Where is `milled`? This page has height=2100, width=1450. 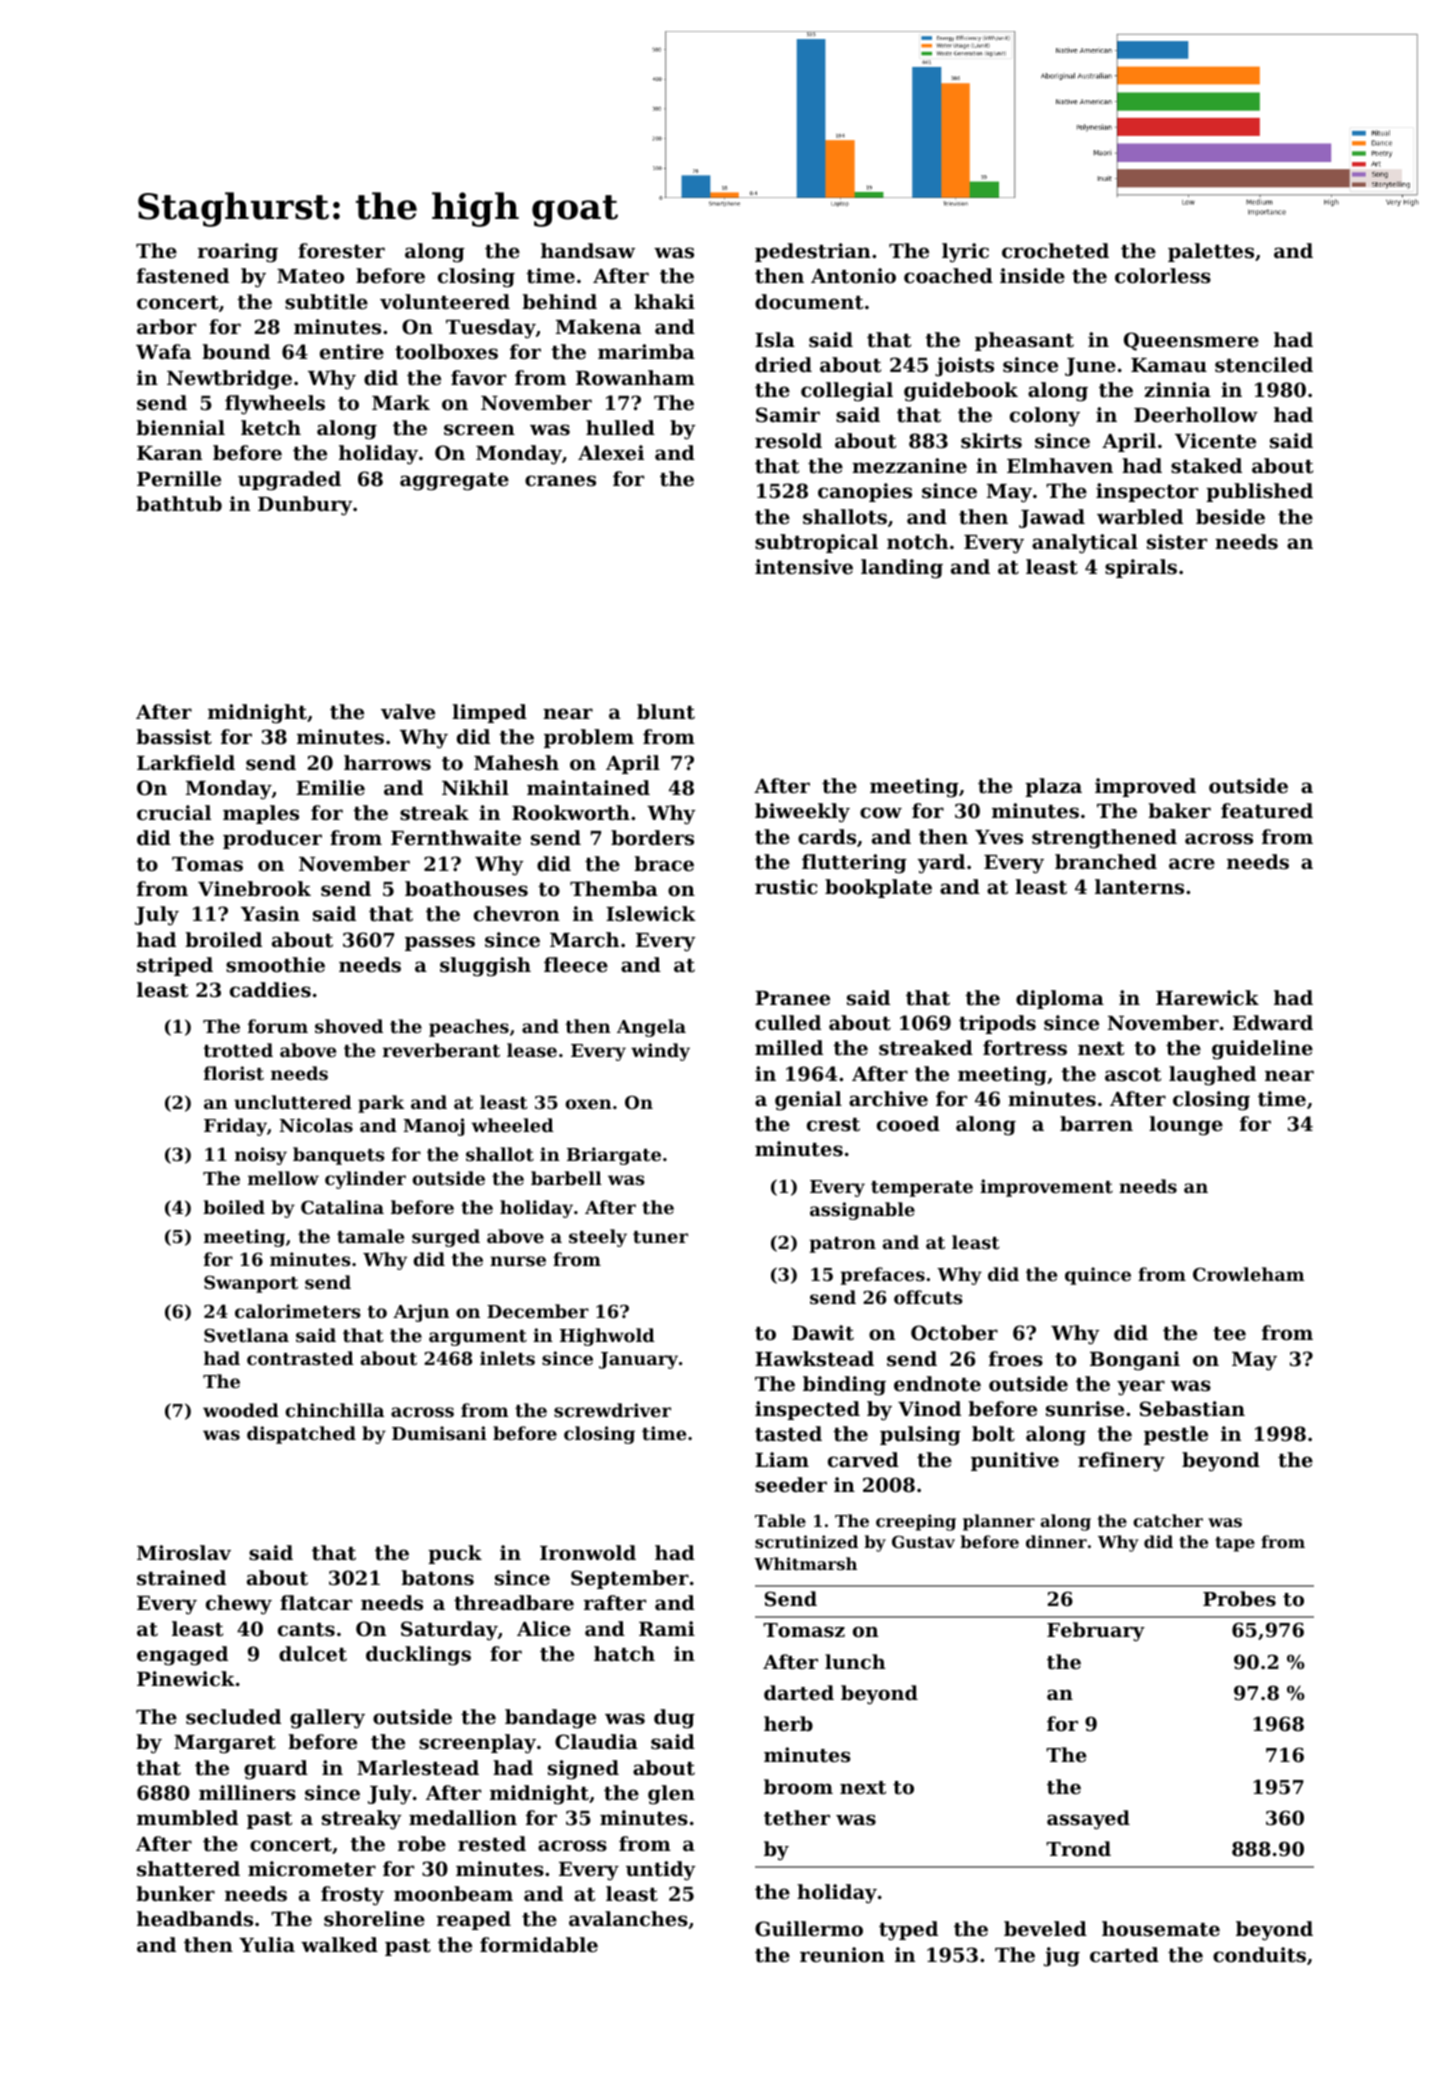
milled is located at coordinates (789, 1047).
